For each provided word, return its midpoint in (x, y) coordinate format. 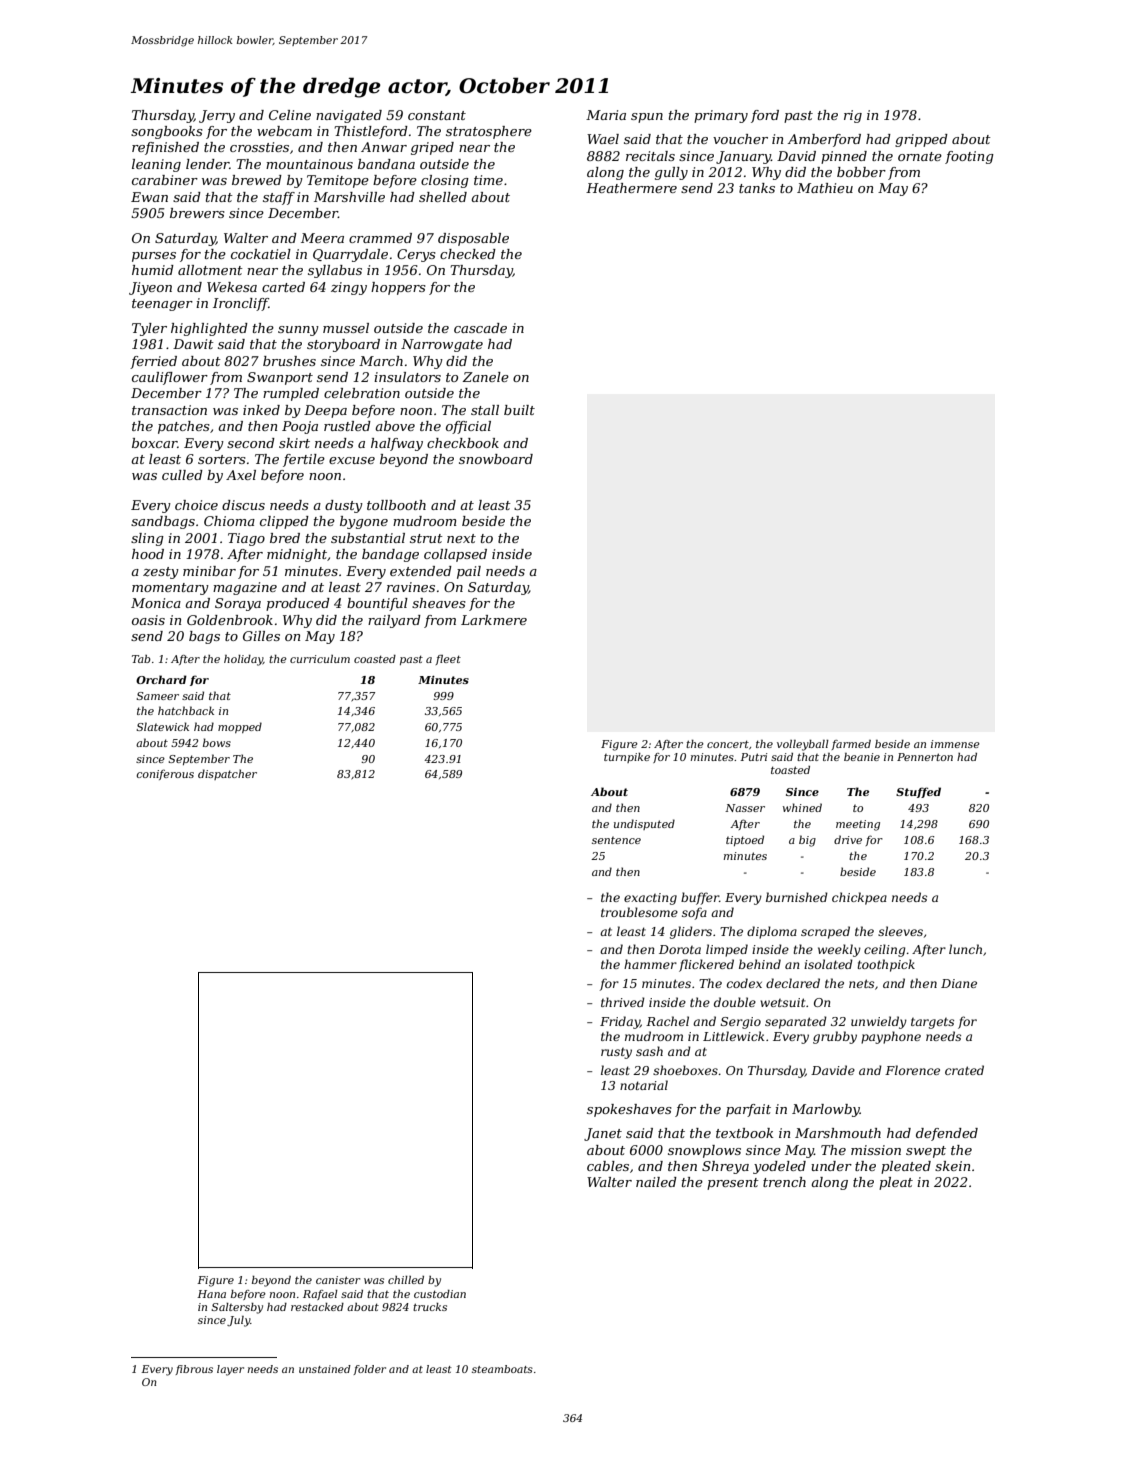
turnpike (627, 758)
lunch (965, 949)
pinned (844, 157)
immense (955, 744)
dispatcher (227, 774)
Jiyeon (150, 288)
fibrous (194, 1370)
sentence (616, 840)
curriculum (320, 659)
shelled (443, 197)
